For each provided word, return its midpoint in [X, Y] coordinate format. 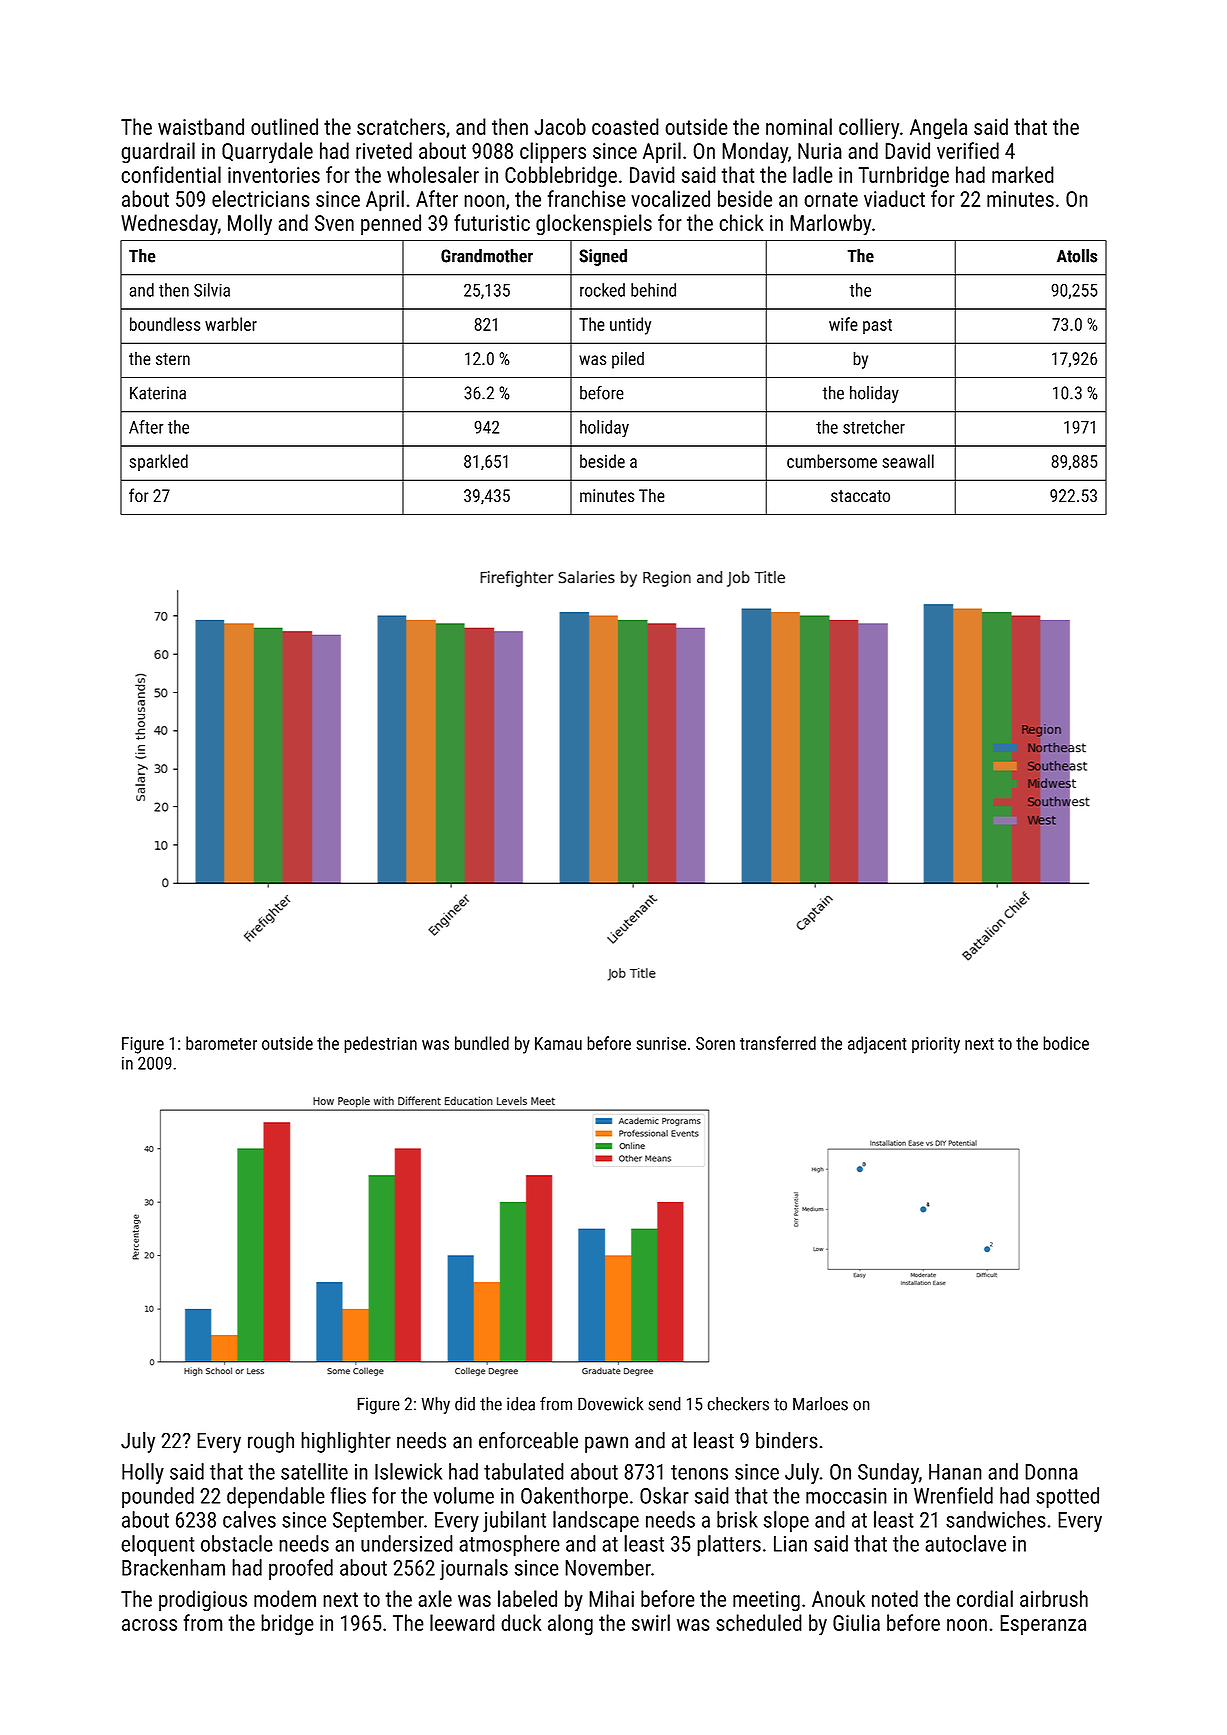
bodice [1066, 1043]
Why [436, 1405]
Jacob [560, 126]
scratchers [401, 126]
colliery [869, 128]
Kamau [558, 1043]
